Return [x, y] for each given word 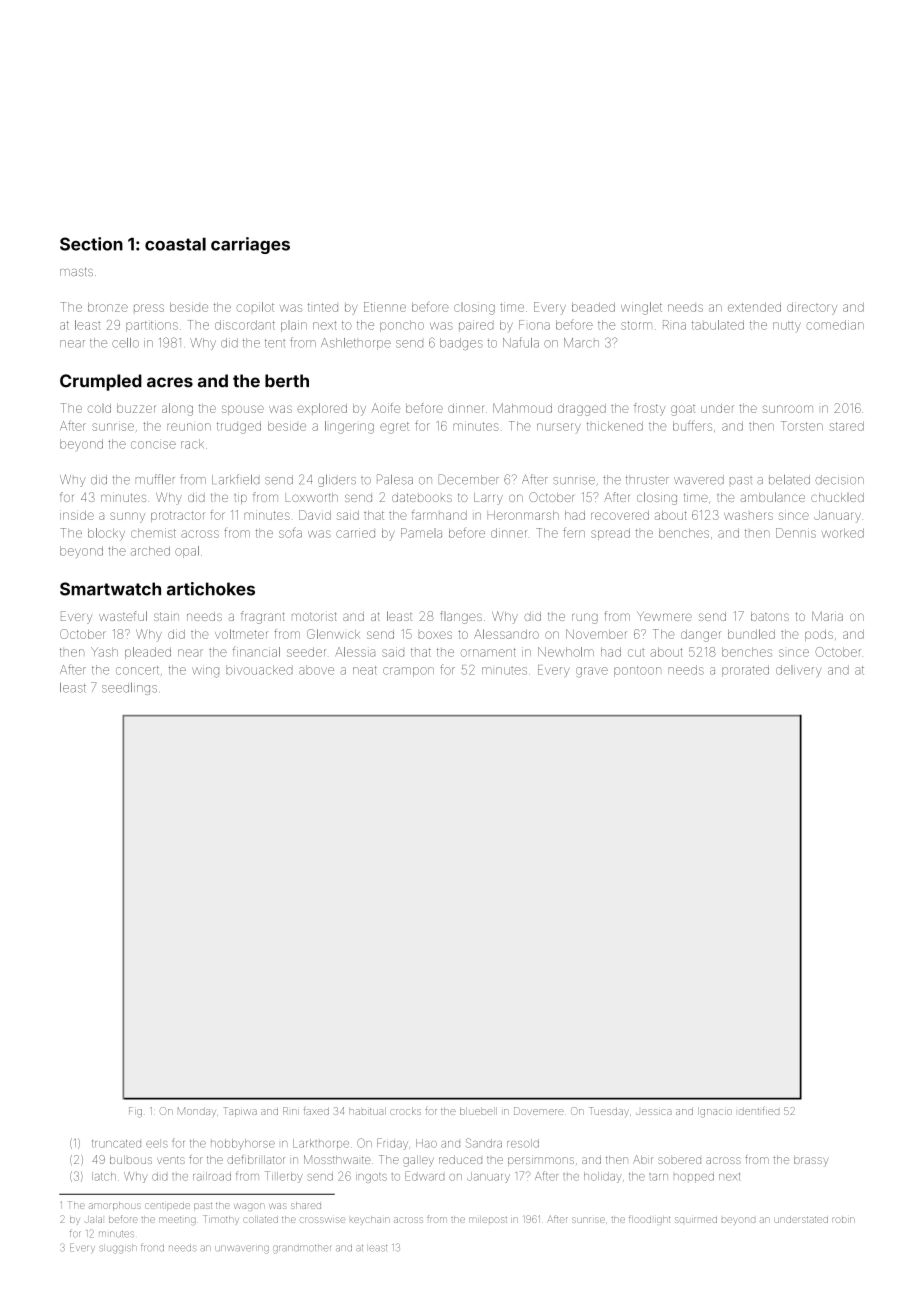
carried [355, 533]
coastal [175, 244]
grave [592, 672]
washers [748, 516]
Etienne [385, 307]
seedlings [129, 688]
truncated [116, 1144]
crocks [405, 1111]
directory [812, 308]
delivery [798, 671]
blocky [106, 534]
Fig [135, 1112]
